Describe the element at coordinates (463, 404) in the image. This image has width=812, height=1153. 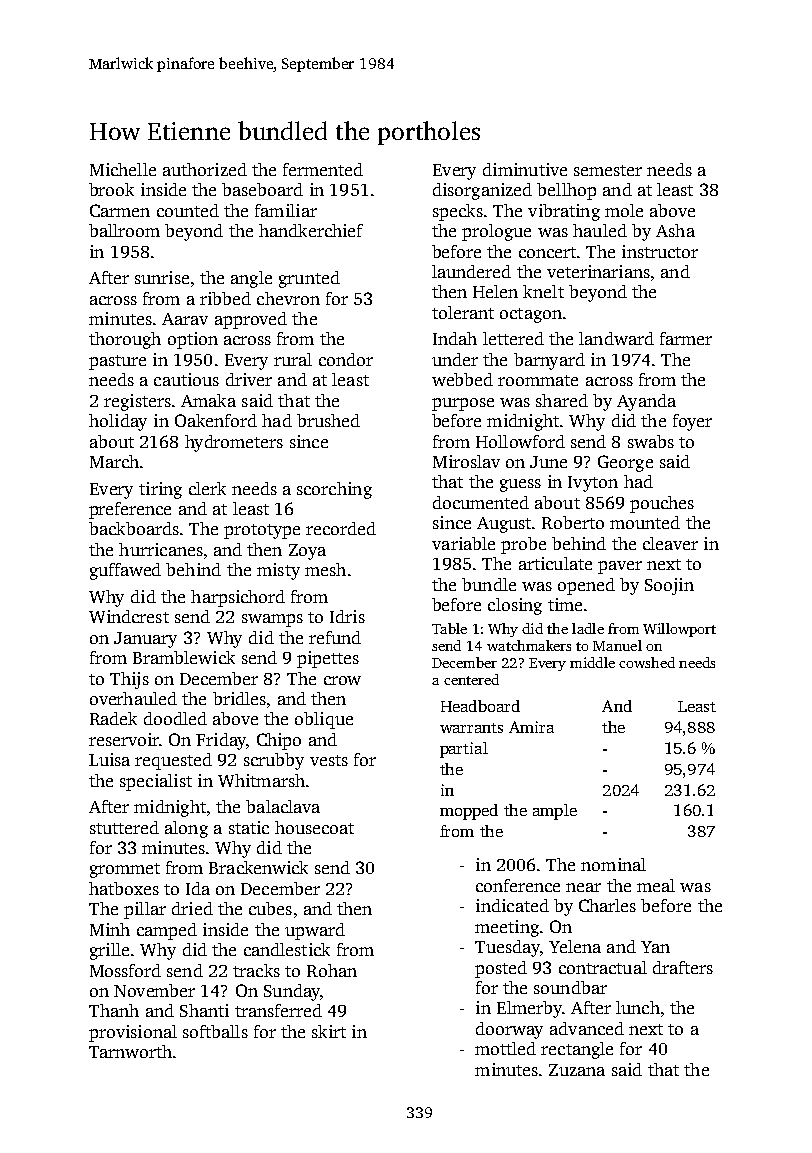
I see `purpose` at that location.
